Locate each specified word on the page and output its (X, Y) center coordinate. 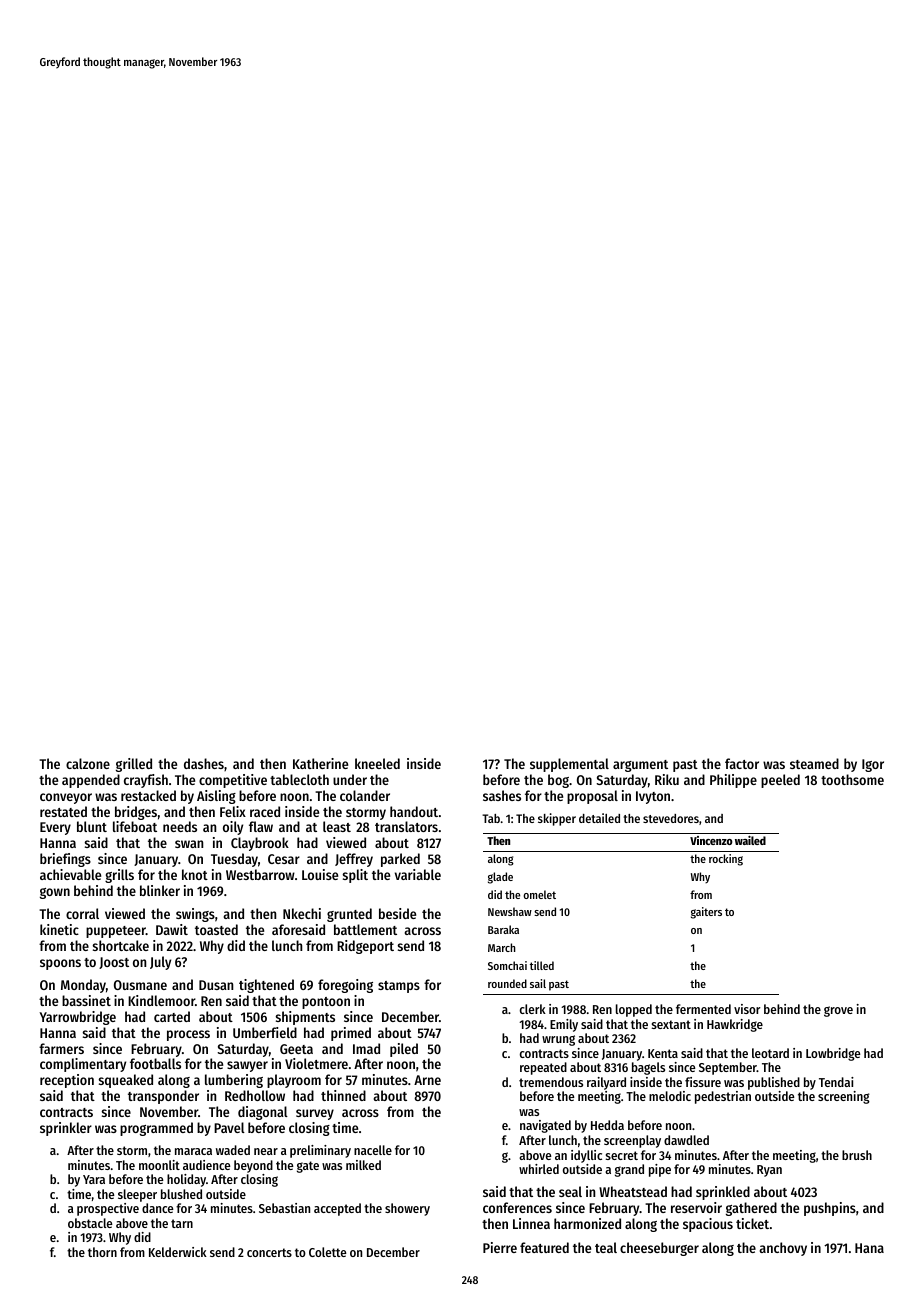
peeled (780, 781)
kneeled (377, 763)
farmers (61, 1048)
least (337, 826)
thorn (102, 1252)
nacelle (373, 1150)
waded (233, 1150)
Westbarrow (260, 874)
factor (742, 763)
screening (844, 1097)
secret (622, 1155)
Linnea (531, 1223)
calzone (88, 763)
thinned (343, 1095)
